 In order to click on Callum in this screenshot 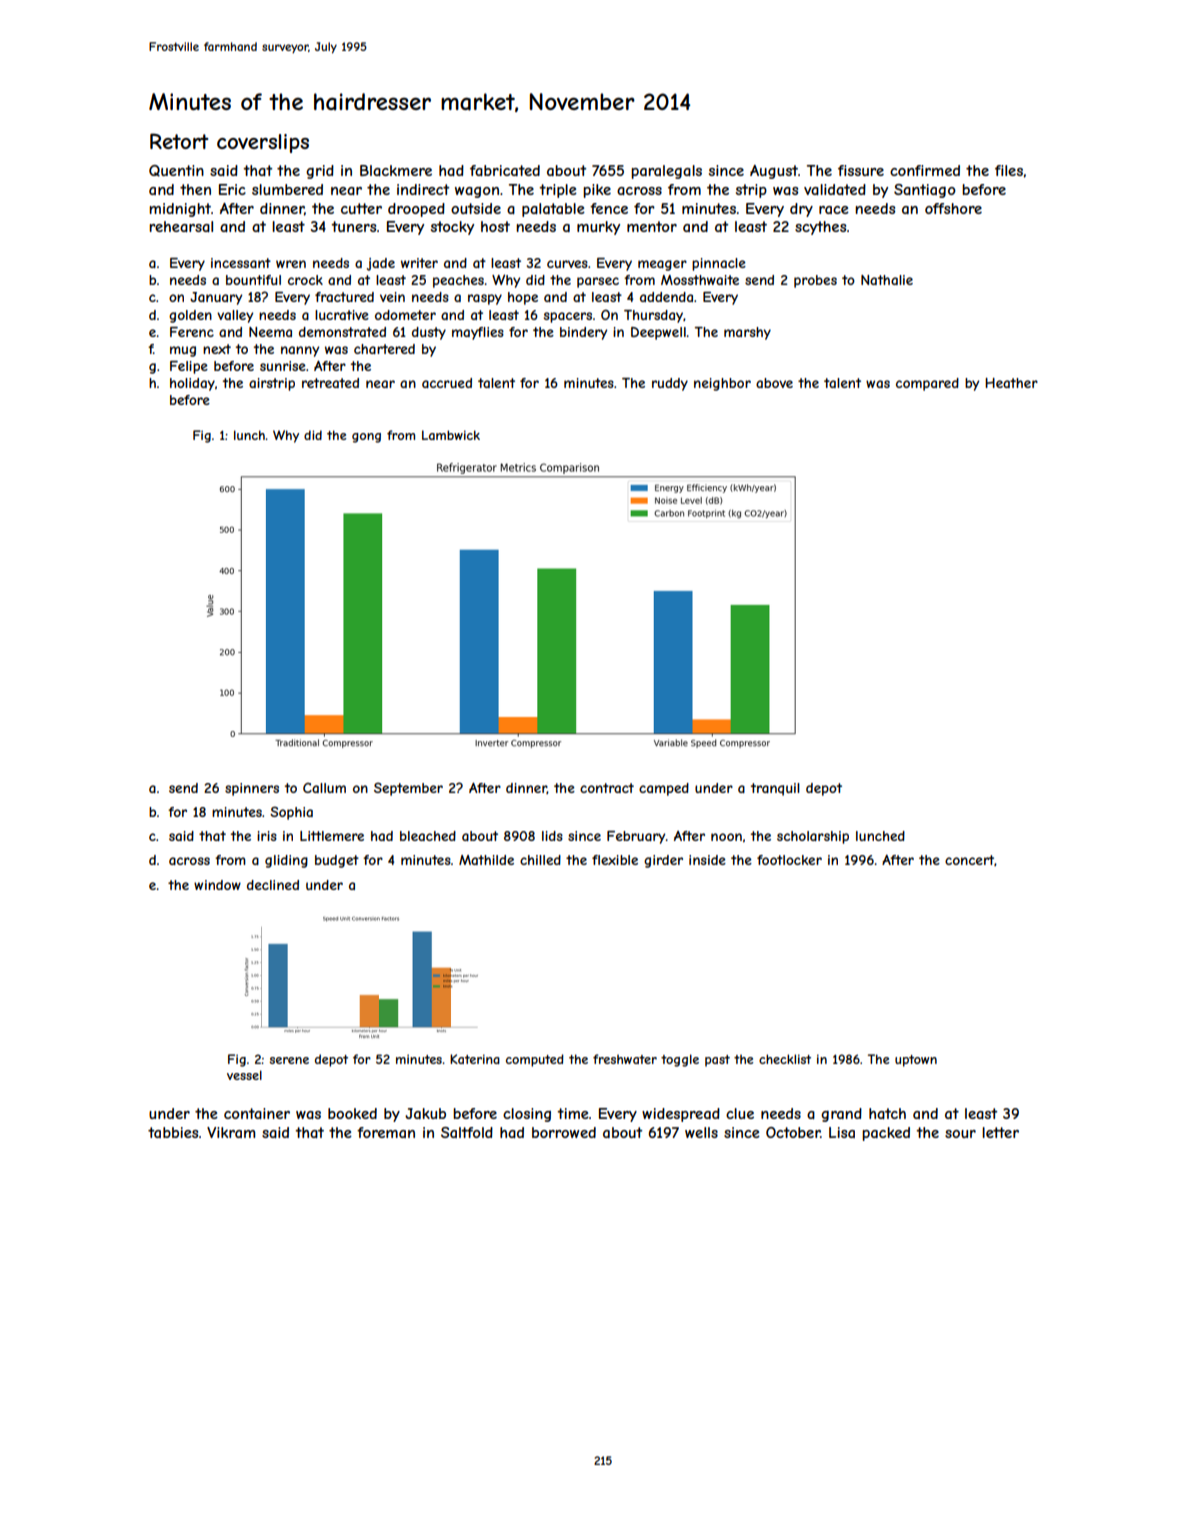, I will do `click(324, 788)`.
